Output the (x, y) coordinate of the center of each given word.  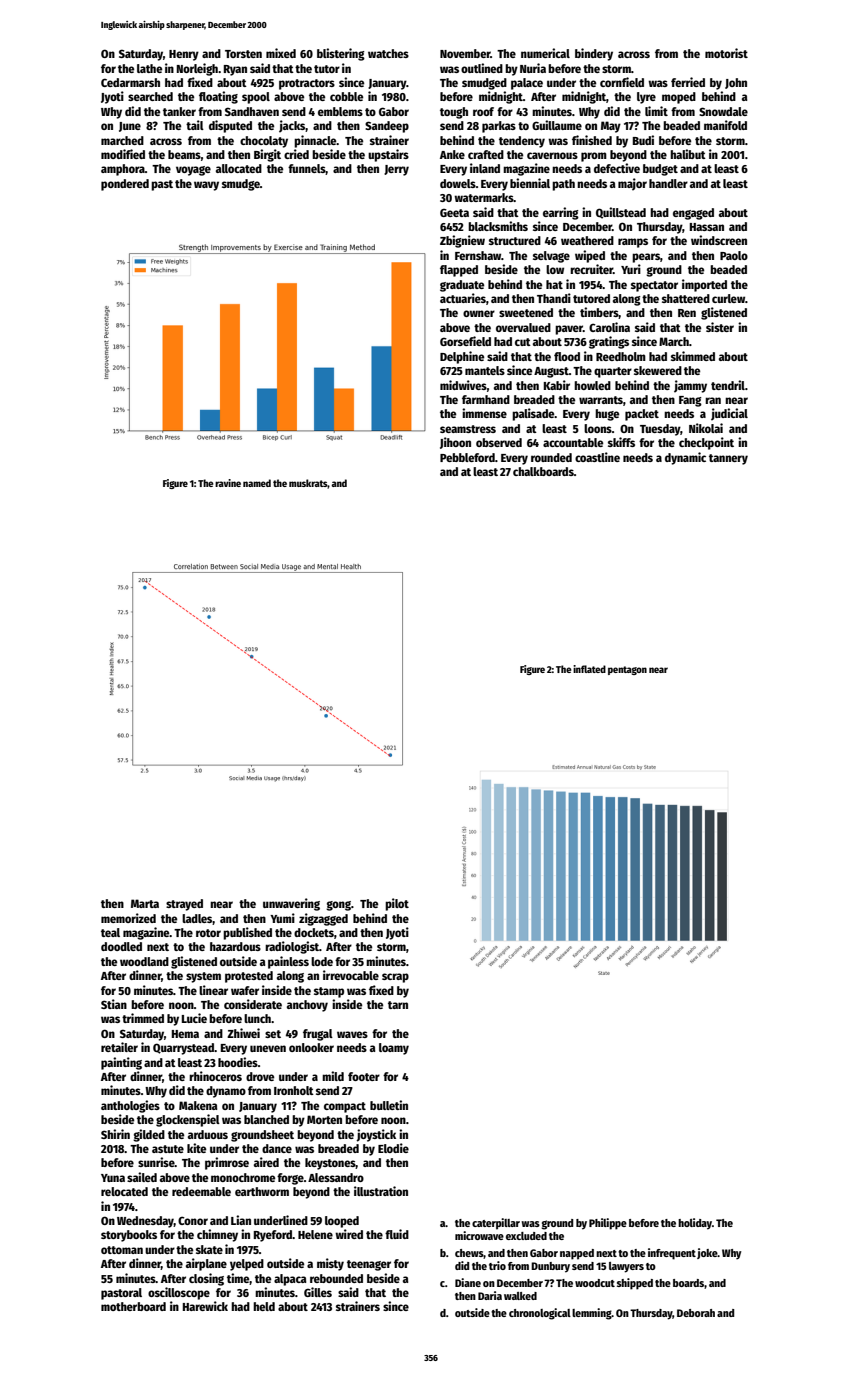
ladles (197, 919)
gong (338, 906)
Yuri (631, 269)
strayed (184, 905)
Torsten (243, 54)
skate (209, 1249)
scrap (395, 978)
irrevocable (351, 975)
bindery (594, 54)
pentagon (627, 670)
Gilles (318, 1292)
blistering (341, 54)
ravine (228, 483)
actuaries (463, 298)
